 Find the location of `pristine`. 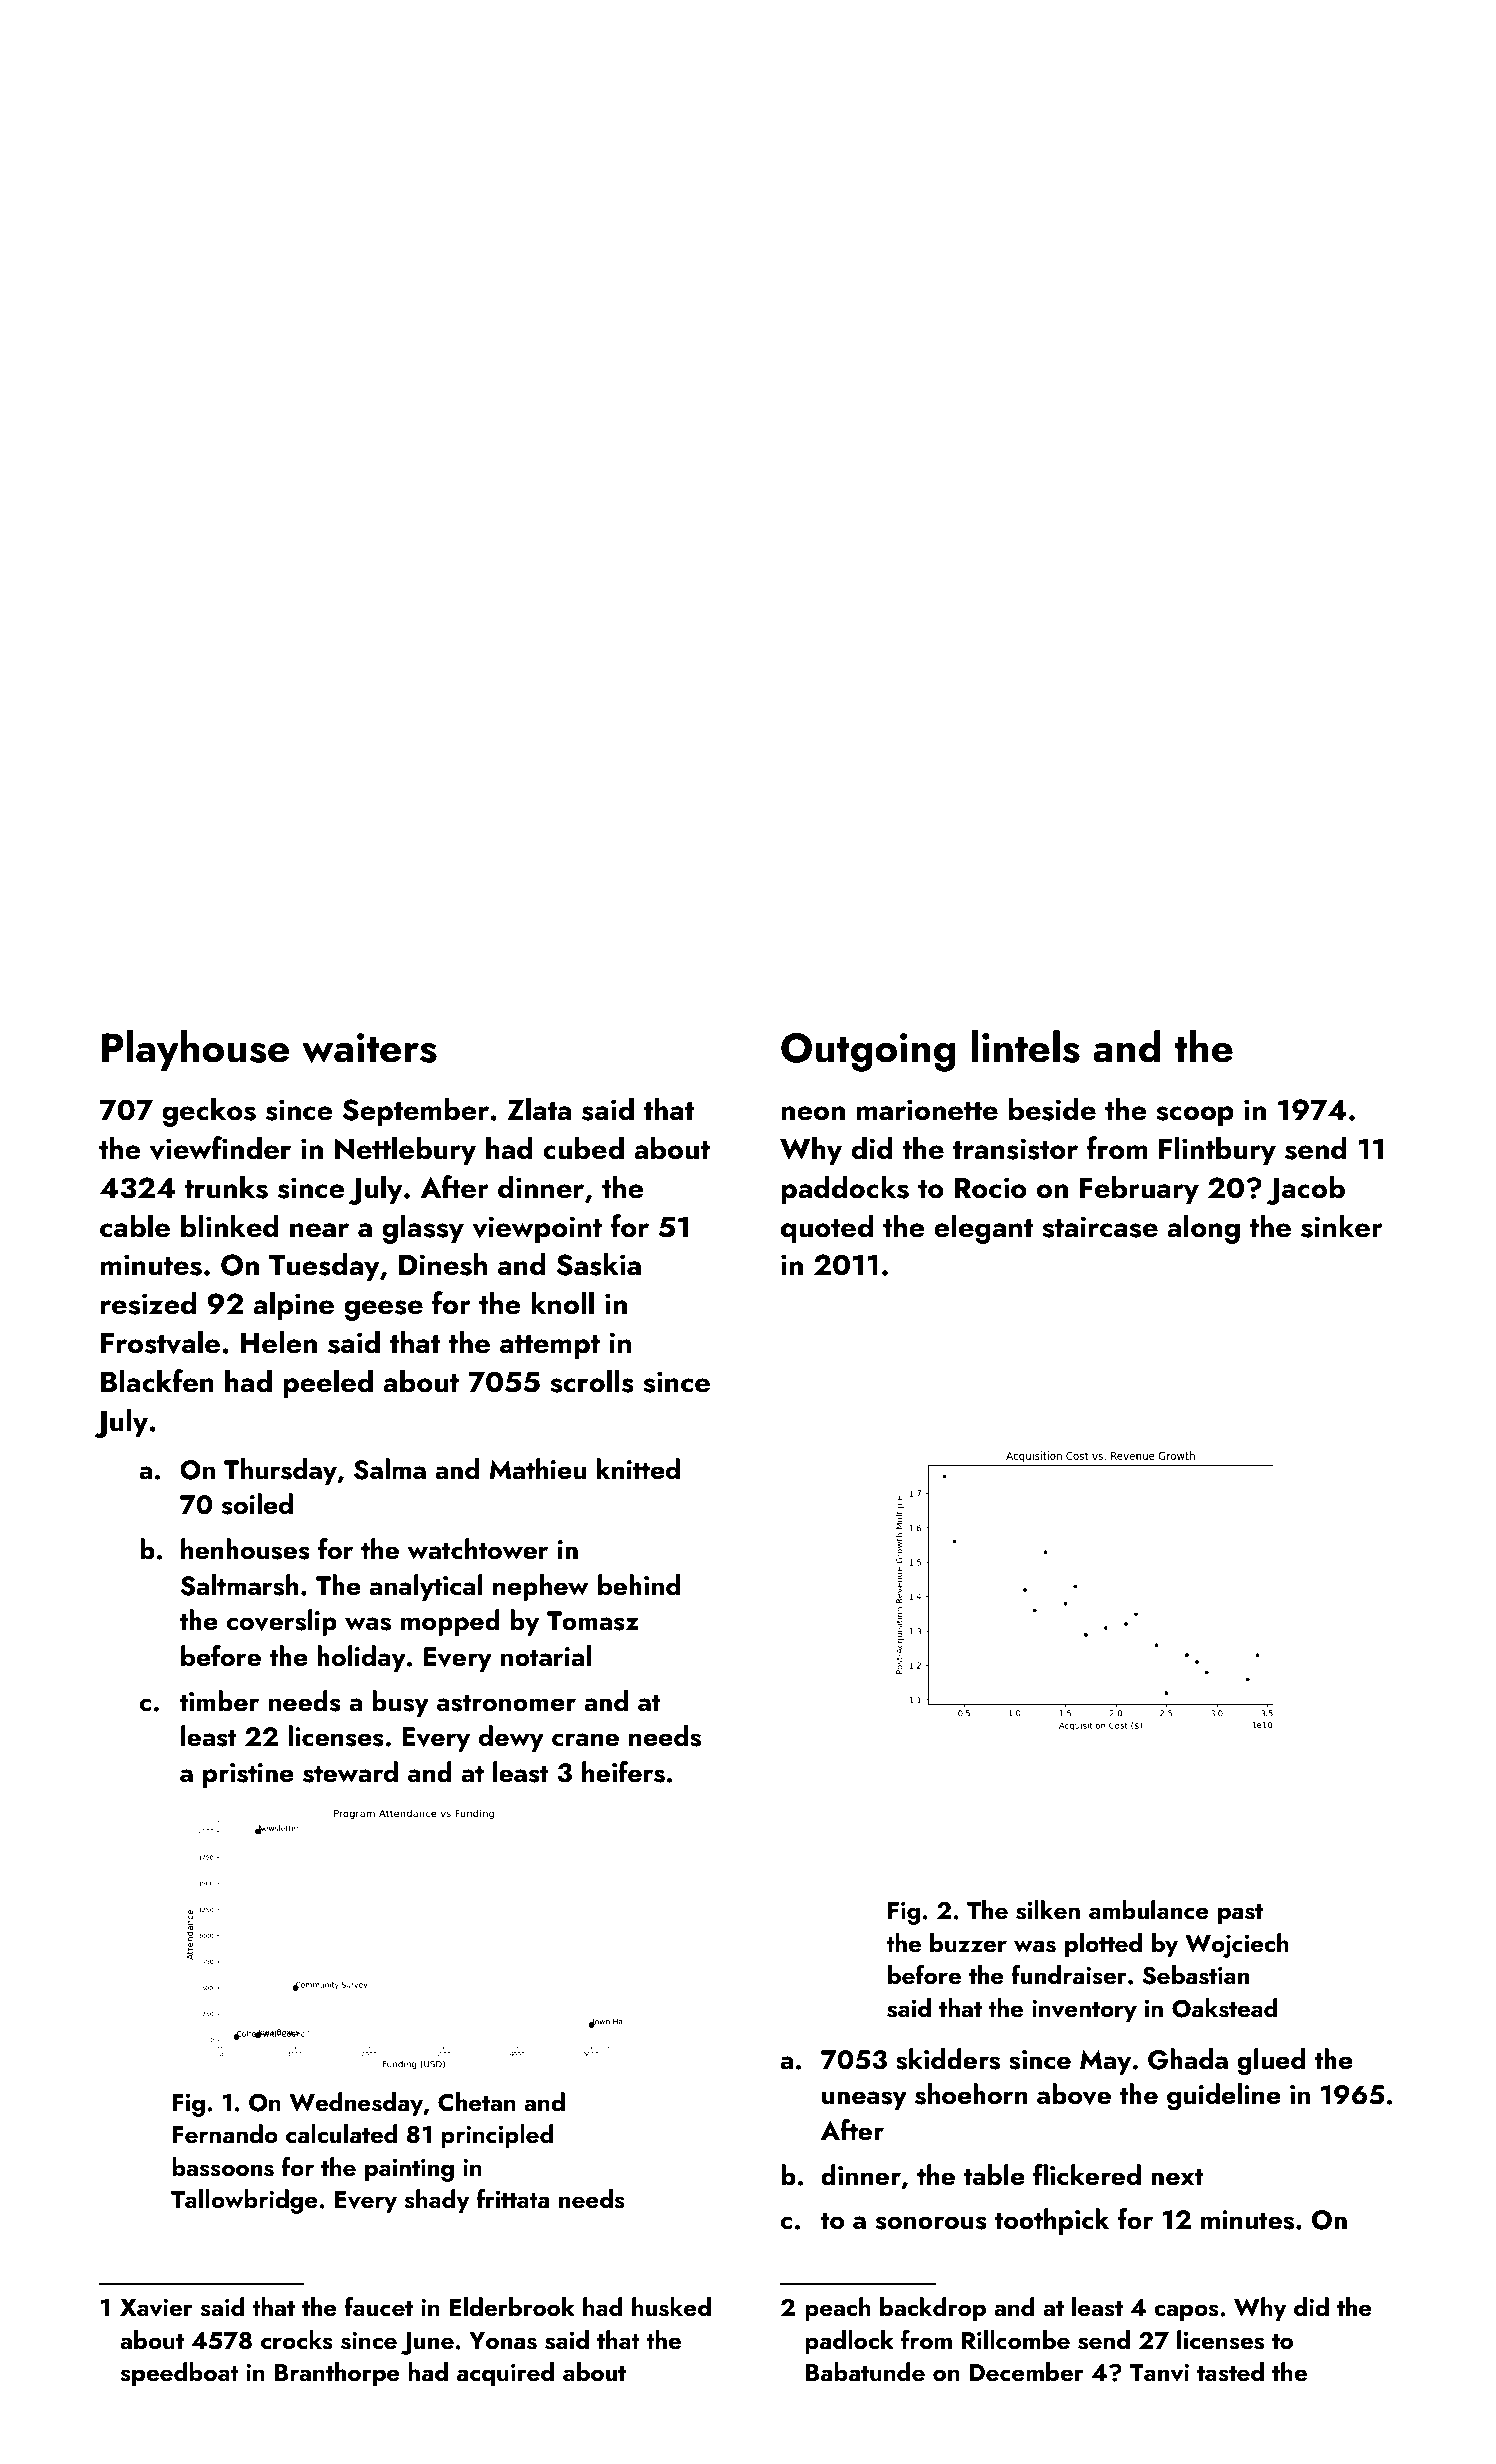

pristine is located at coordinates (248, 1775).
